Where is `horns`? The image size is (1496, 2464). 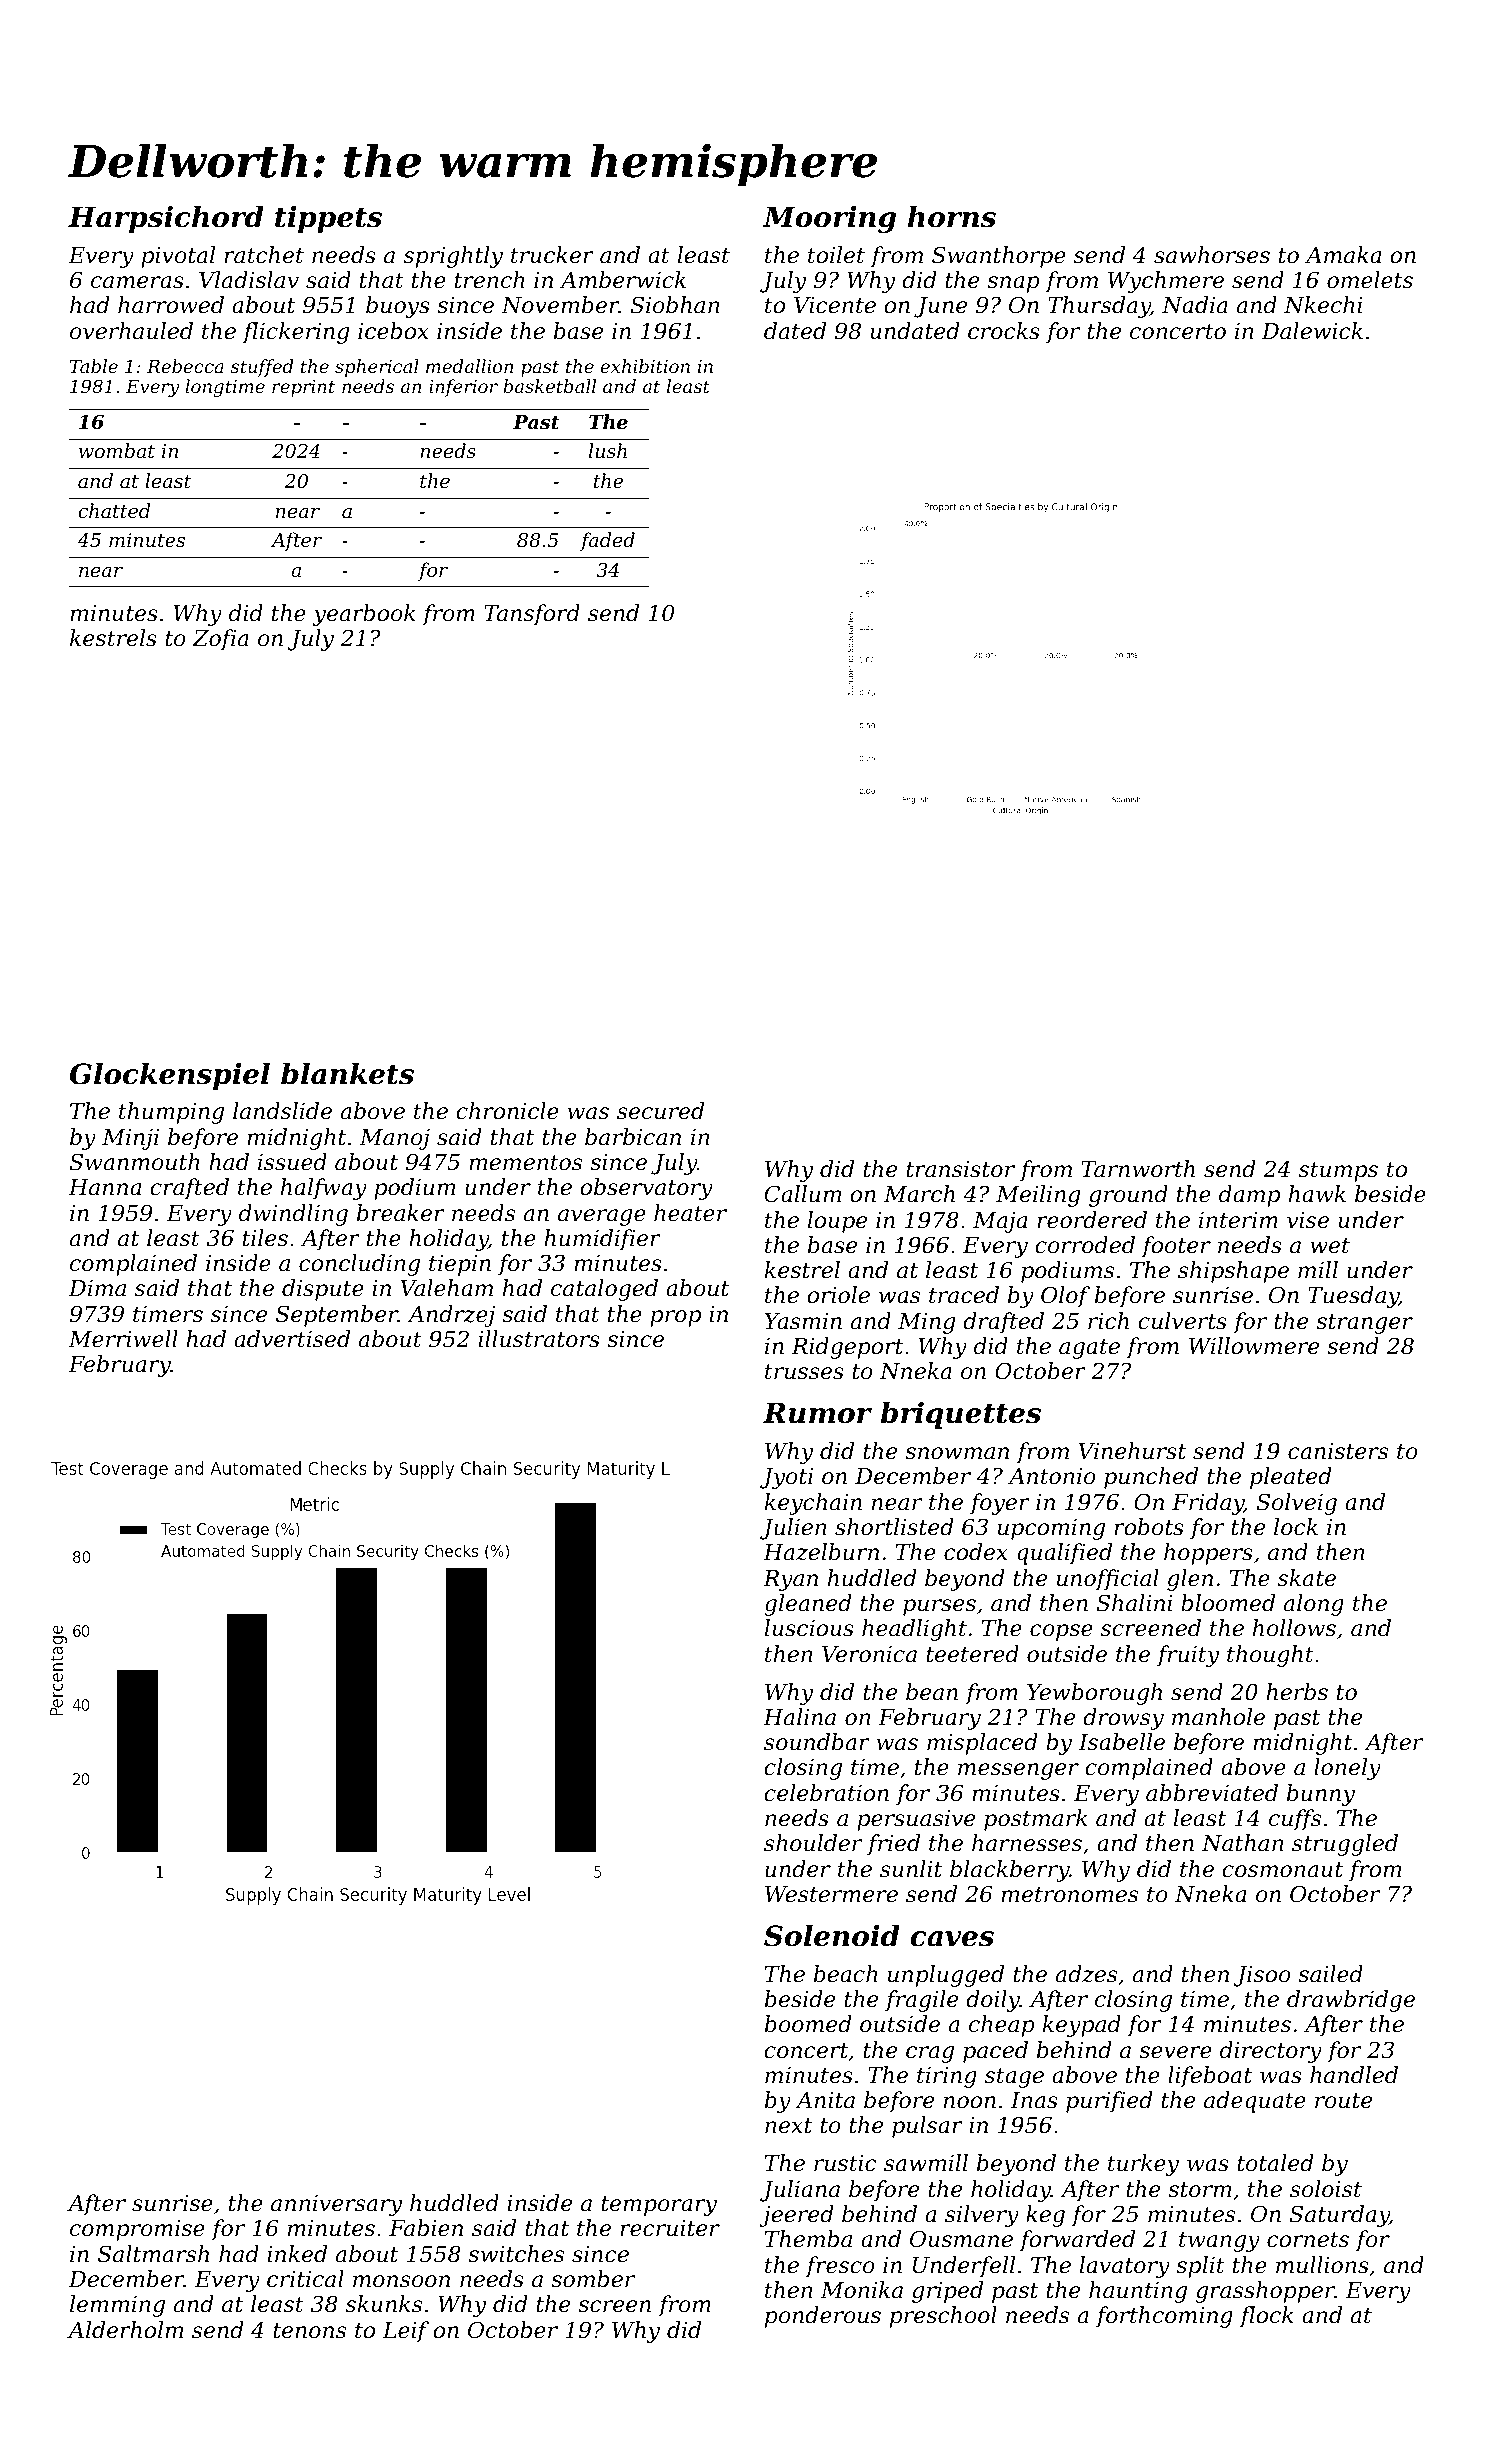 horns is located at coordinates (952, 217).
